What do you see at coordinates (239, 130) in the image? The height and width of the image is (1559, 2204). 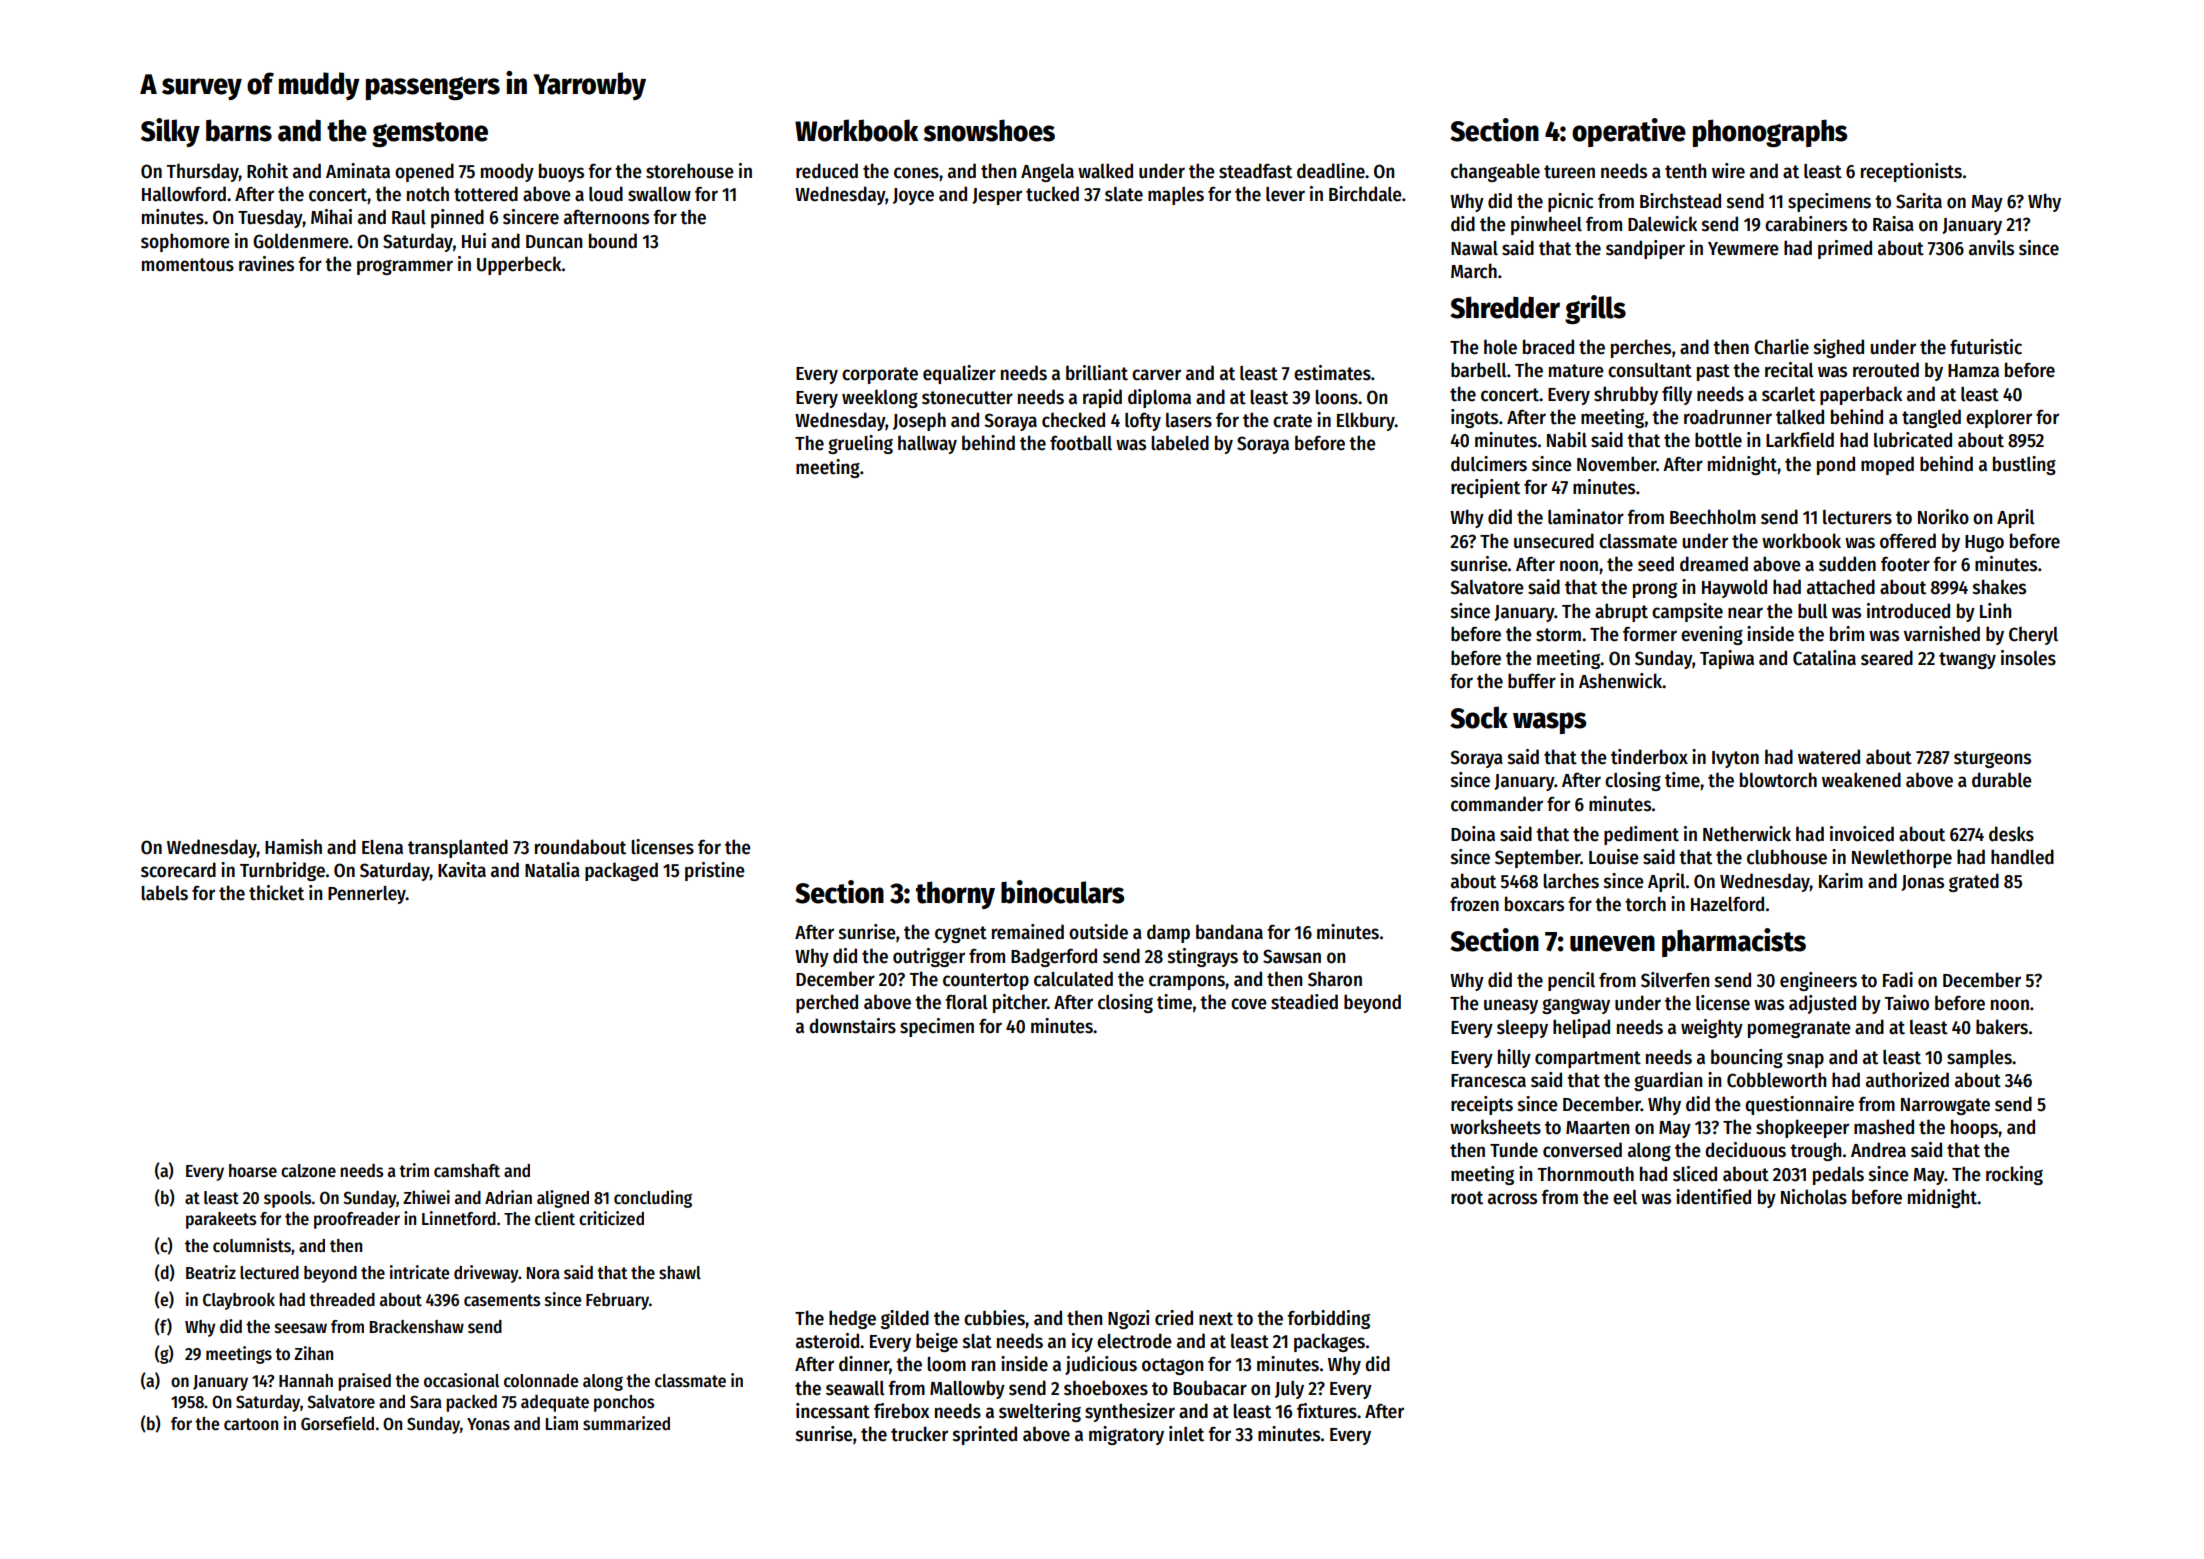 I see `barns` at bounding box center [239, 130].
